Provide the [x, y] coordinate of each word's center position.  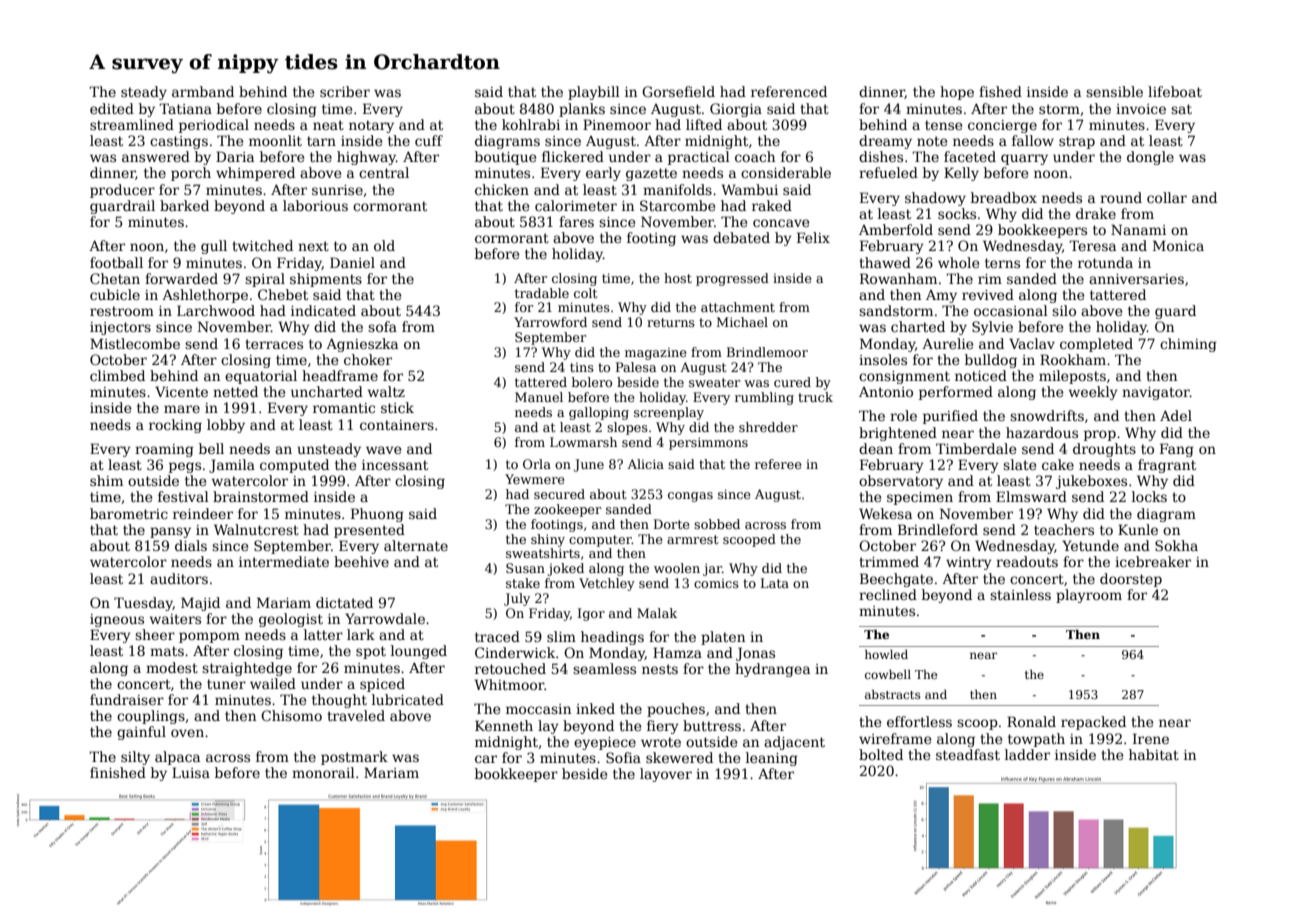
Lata [775, 583]
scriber [345, 91]
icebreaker [1153, 561]
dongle [1150, 158]
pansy [170, 532]
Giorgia [736, 110]
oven [187, 733]
